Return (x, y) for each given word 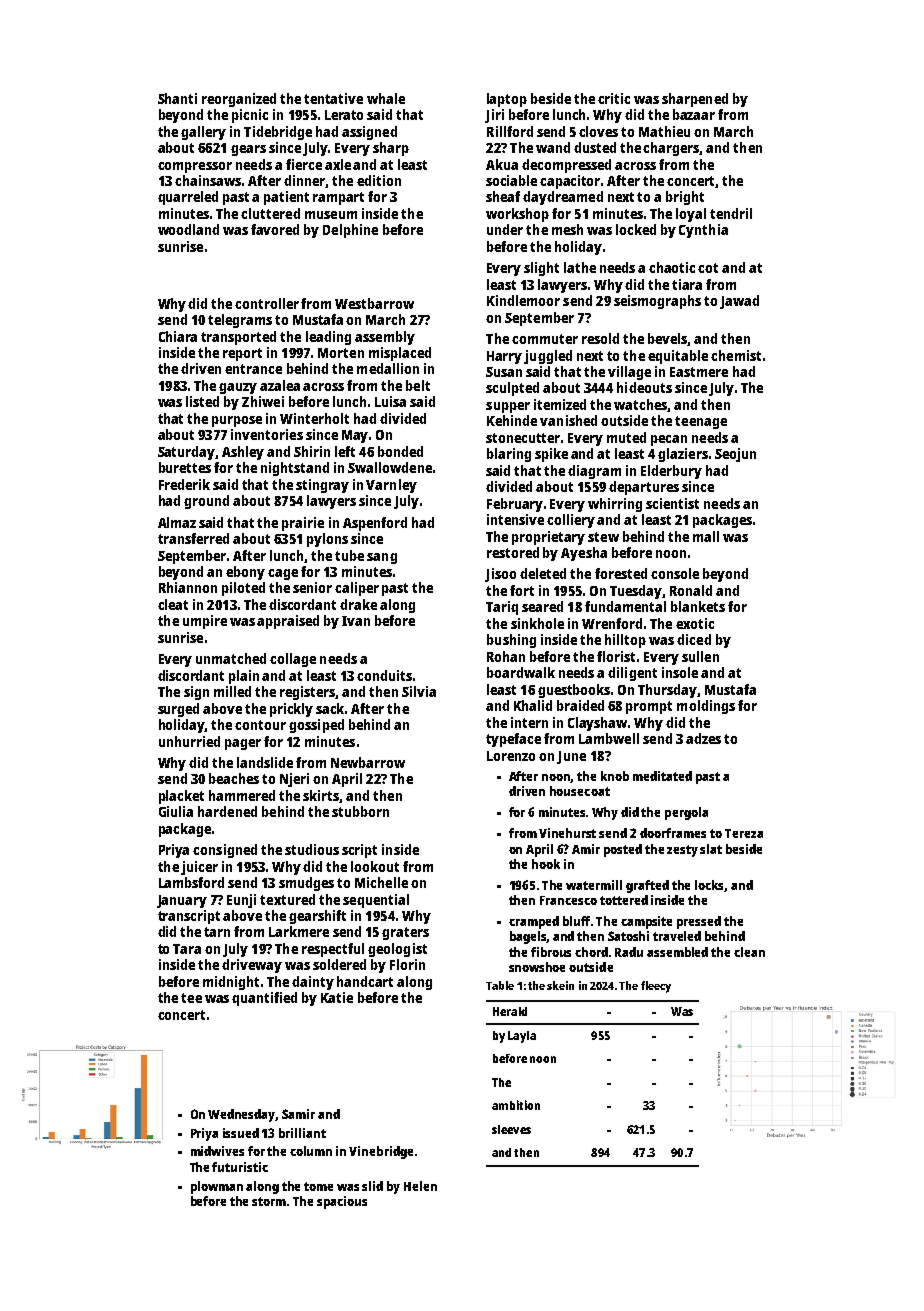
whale (386, 98)
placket (181, 797)
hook (546, 864)
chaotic (672, 267)
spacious (342, 1202)
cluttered (270, 213)
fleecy (656, 987)
